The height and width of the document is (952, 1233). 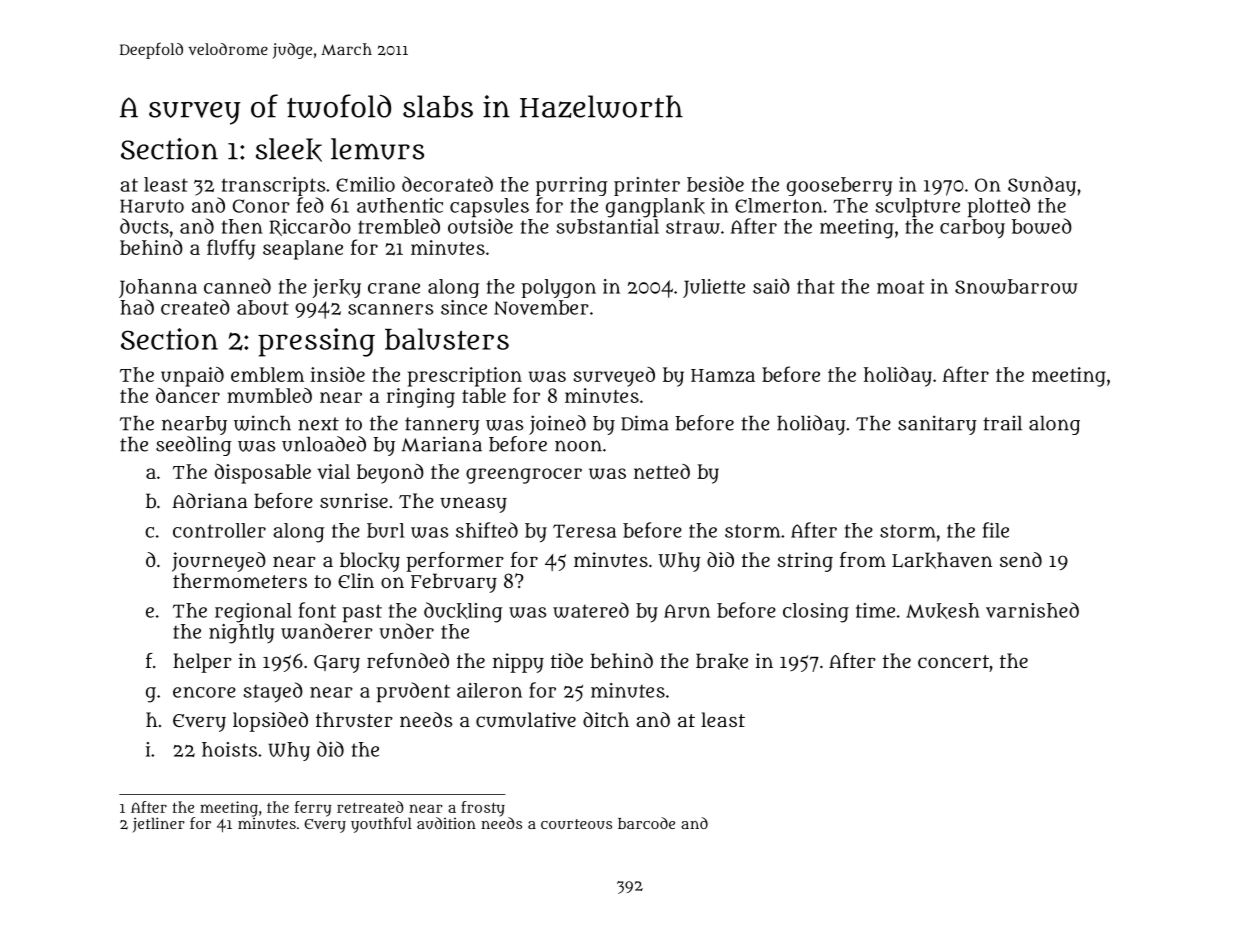 I want to click on Sunday, so click(x=1042, y=186).
